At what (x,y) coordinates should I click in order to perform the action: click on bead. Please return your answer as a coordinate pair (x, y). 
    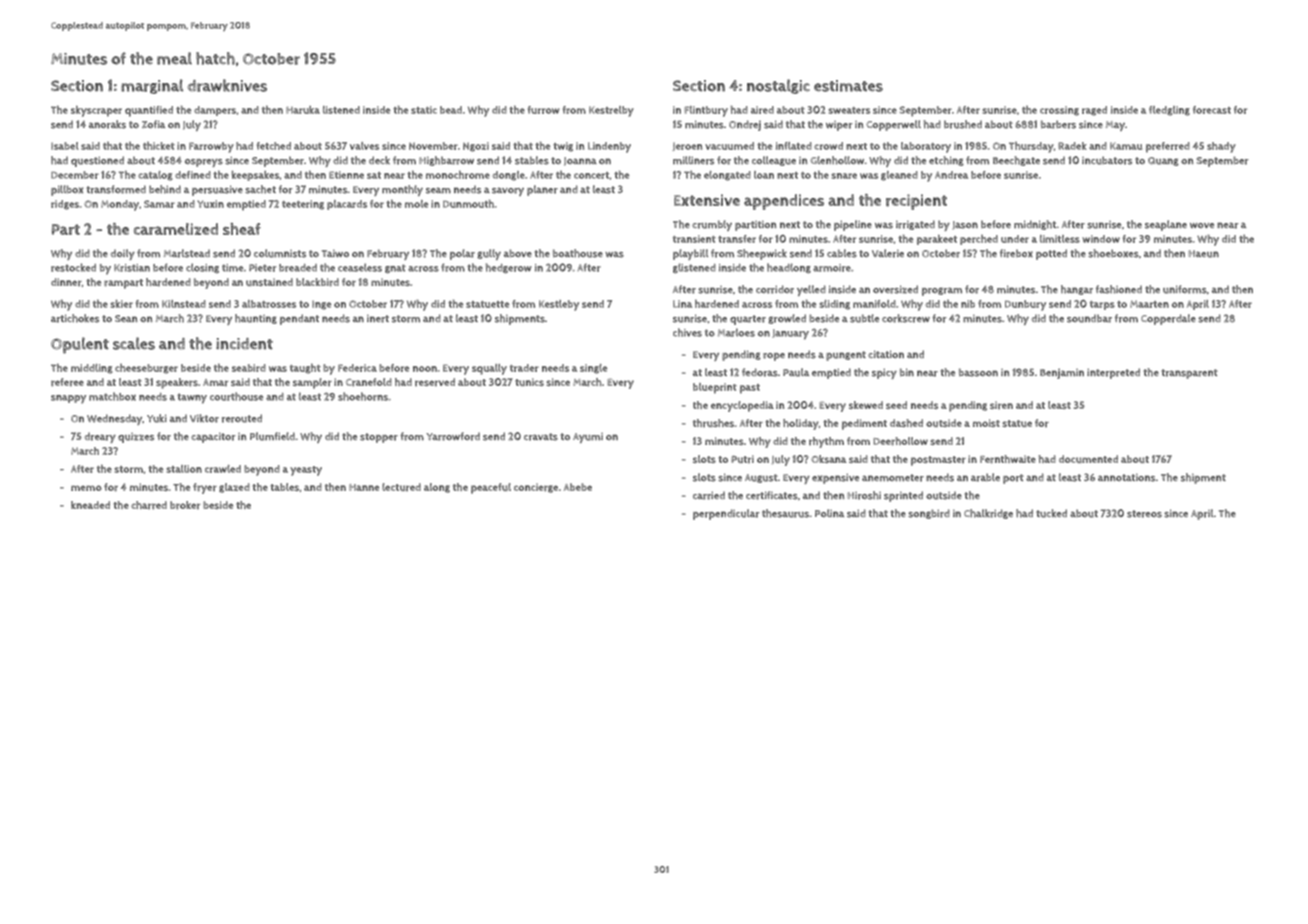
    Looking at the image, I should click on (451, 110).
